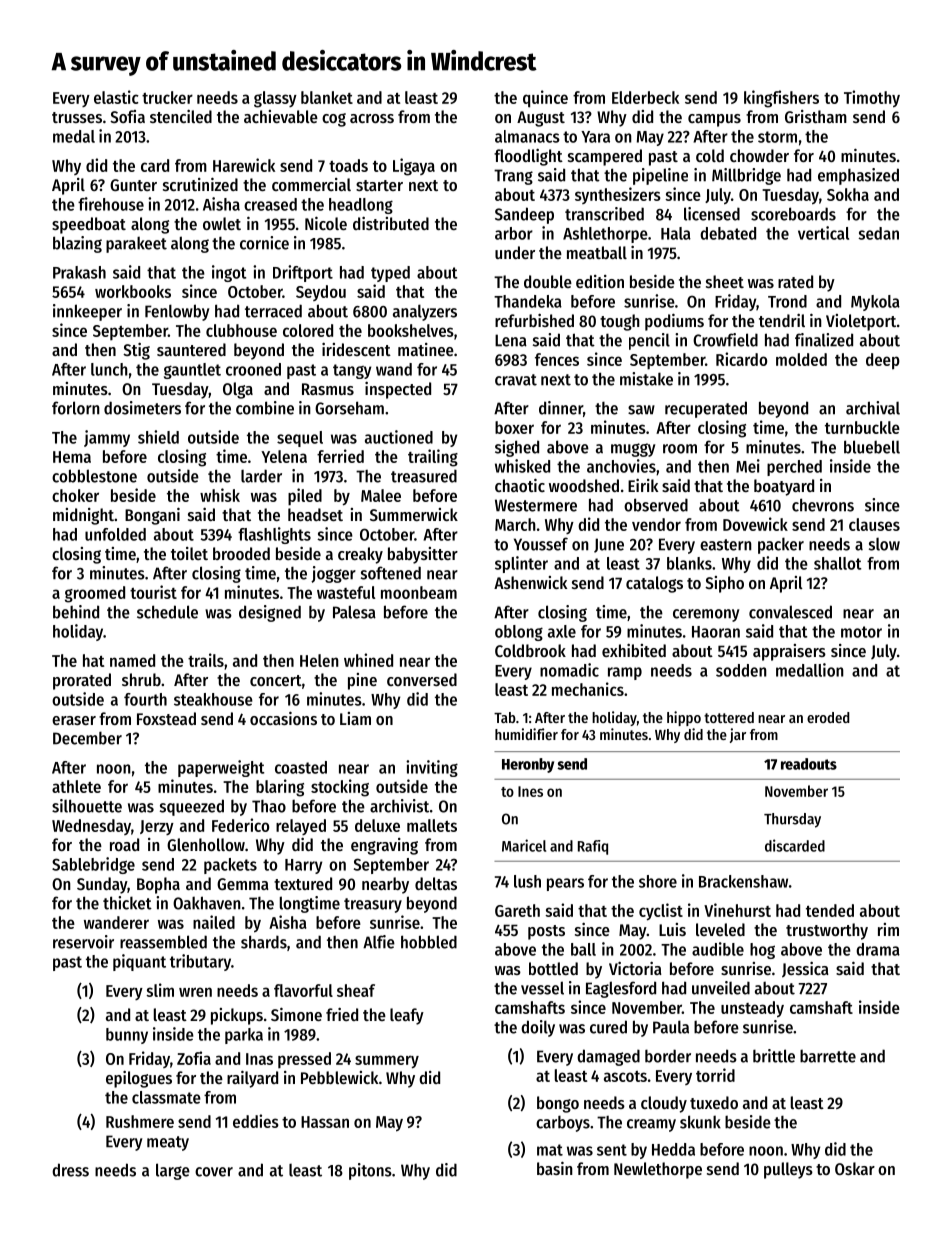 The height and width of the document is (1233, 952). What do you see at coordinates (167, 612) in the document?
I see `schedule` at bounding box center [167, 612].
